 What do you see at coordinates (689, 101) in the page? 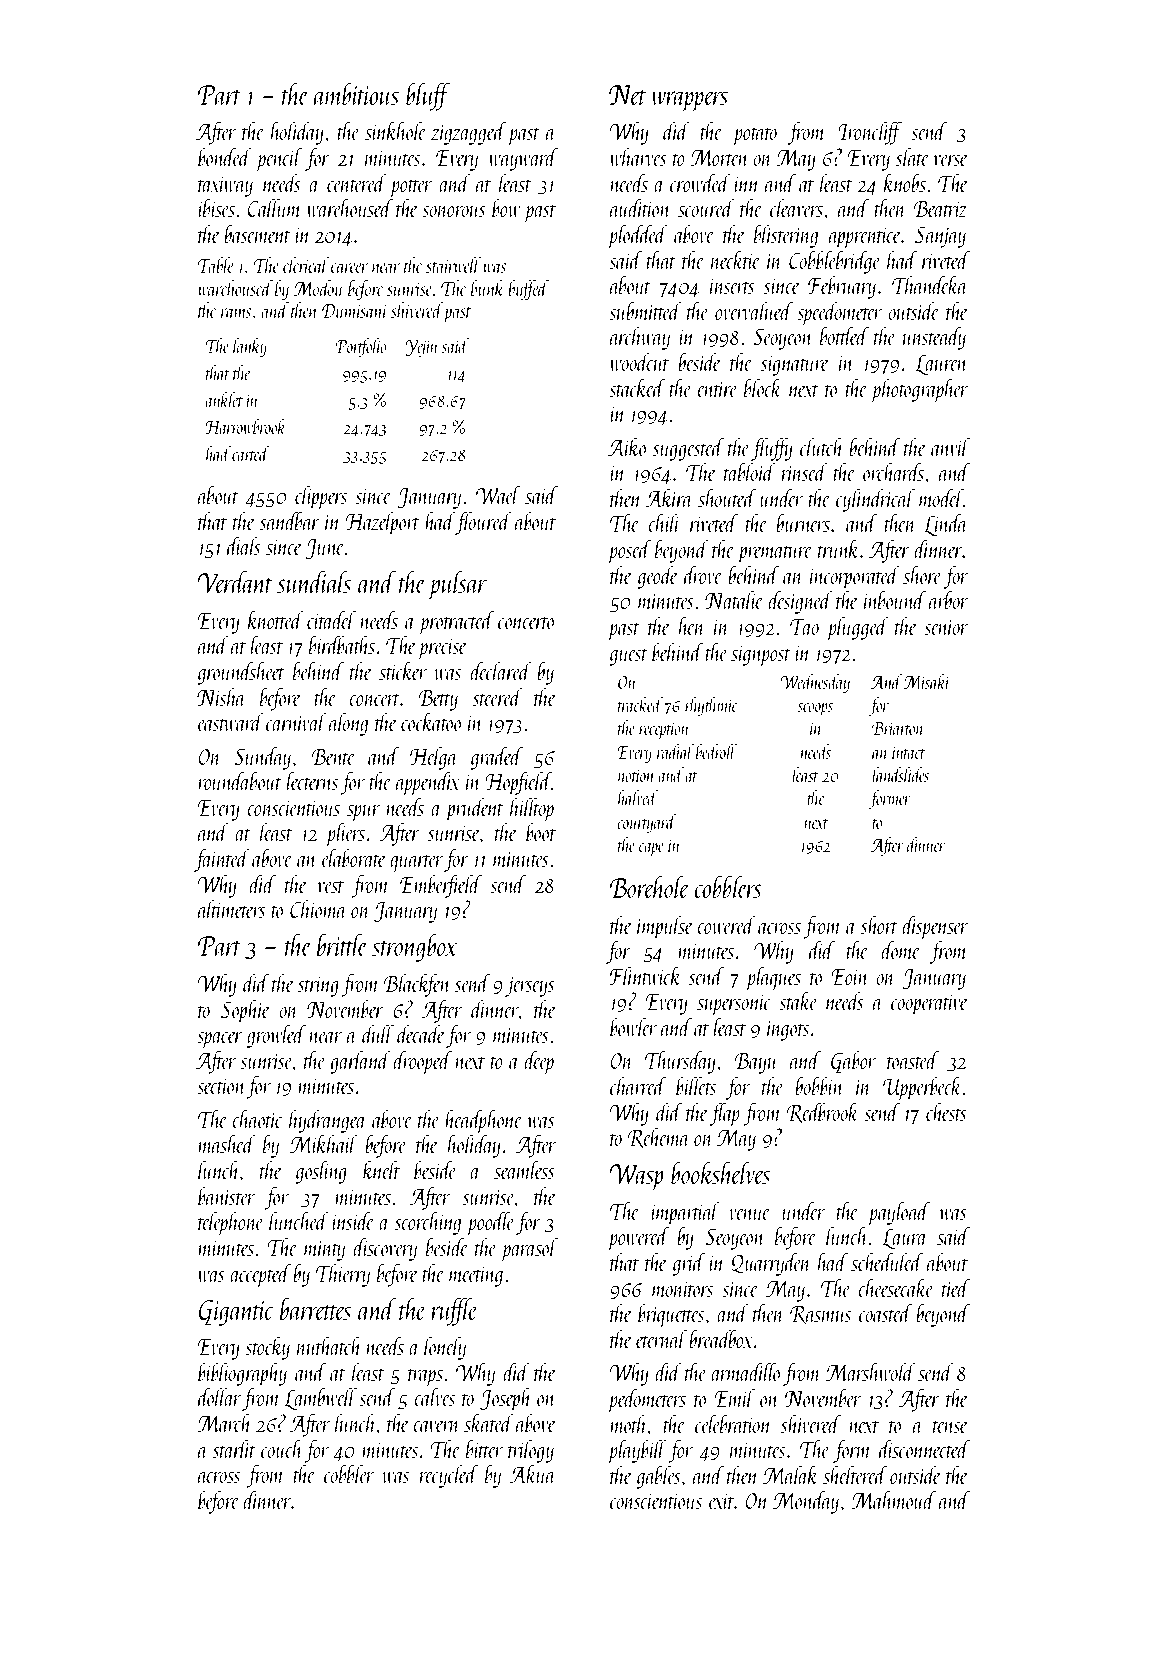
I see `wrappers` at bounding box center [689, 101].
